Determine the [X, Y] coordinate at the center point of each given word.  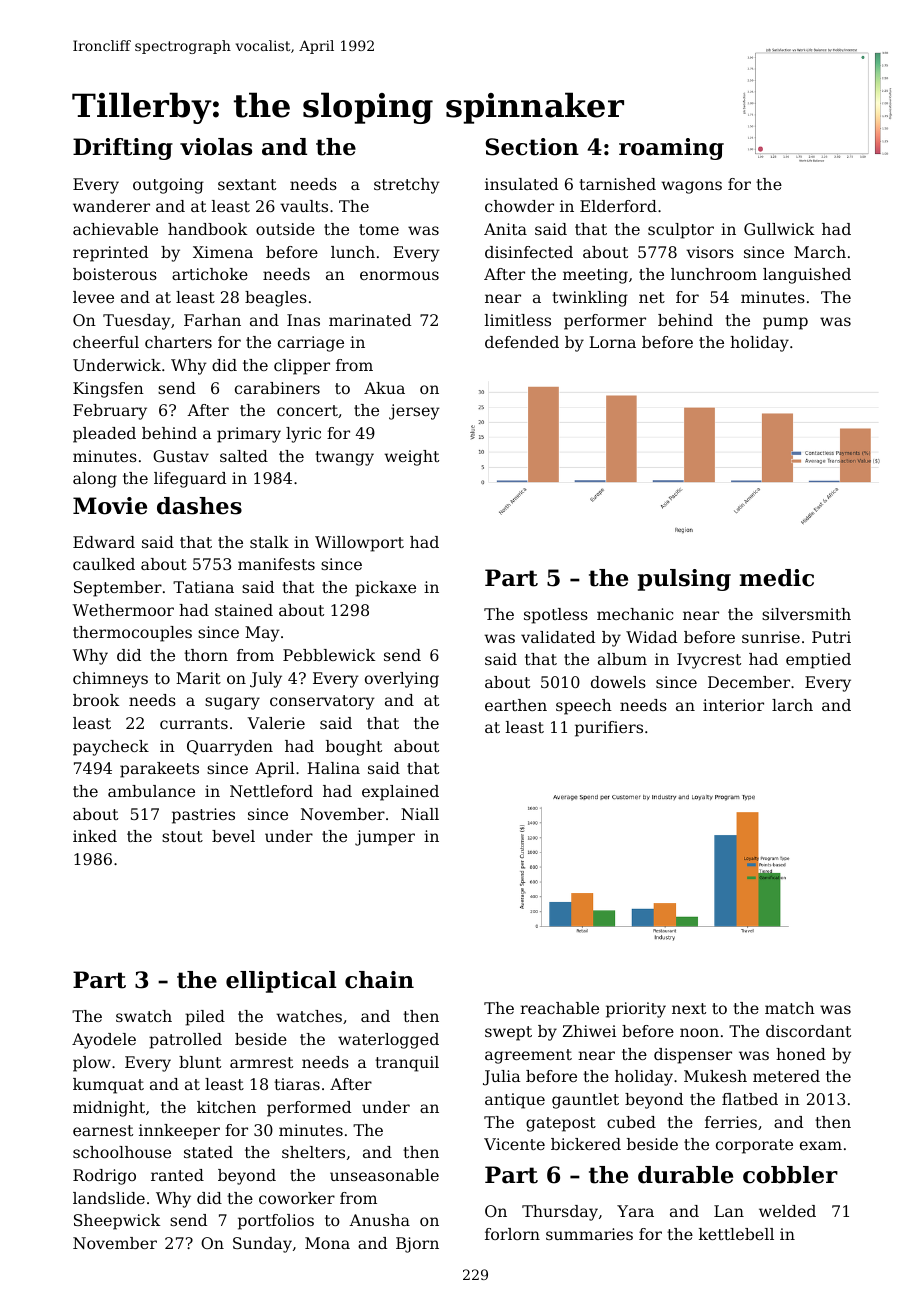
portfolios [276, 1222]
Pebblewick [329, 655]
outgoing [168, 186]
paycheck [111, 748]
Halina [333, 768]
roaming [671, 149]
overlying [402, 680]
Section [532, 147]
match [790, 1008]
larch [792, 705]
